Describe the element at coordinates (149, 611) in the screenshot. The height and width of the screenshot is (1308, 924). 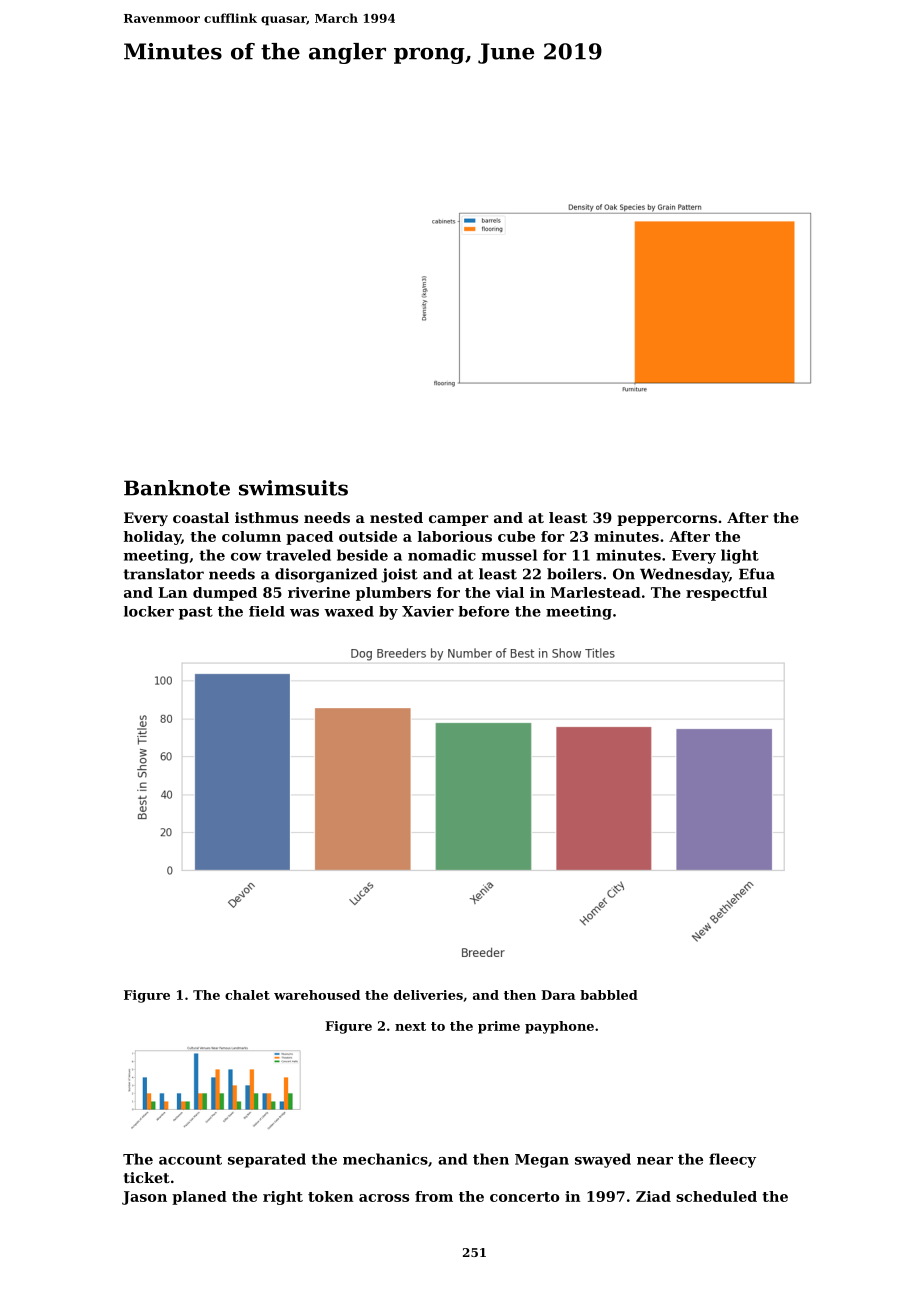
I see `locker` at that location.
